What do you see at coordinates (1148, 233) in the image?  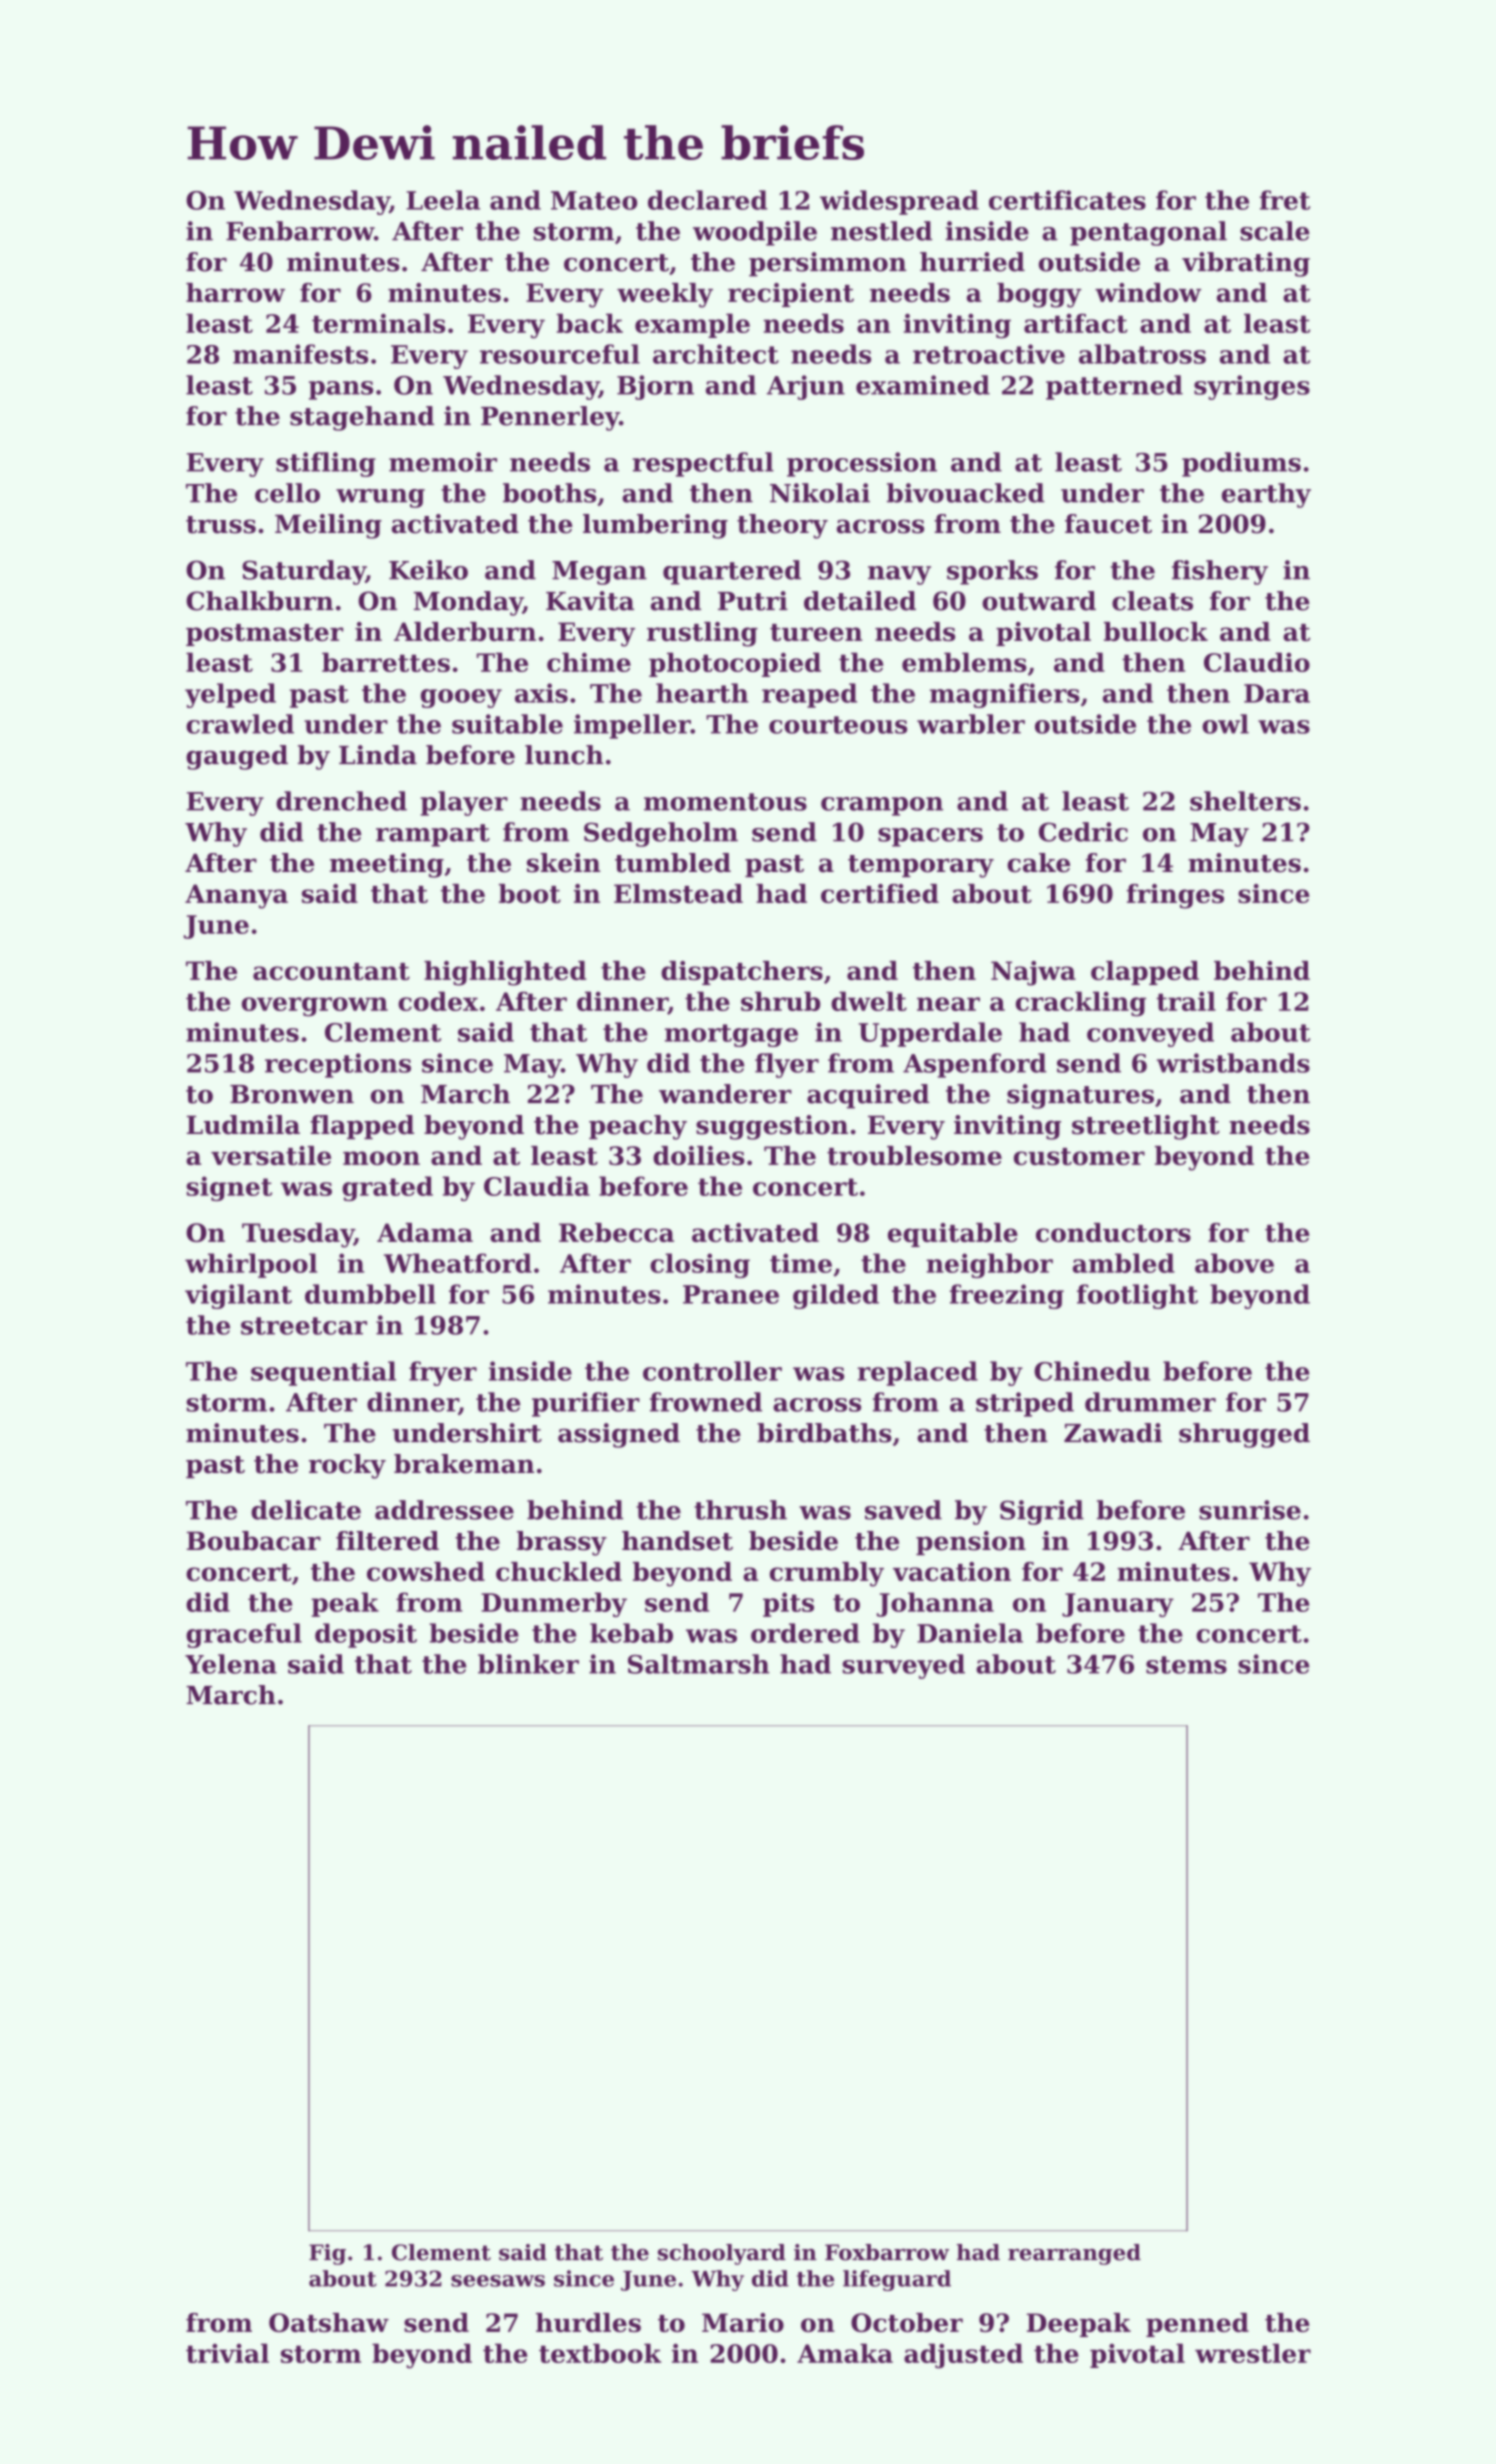 I see `pentagonal` at bounding box center [1148, 233].
